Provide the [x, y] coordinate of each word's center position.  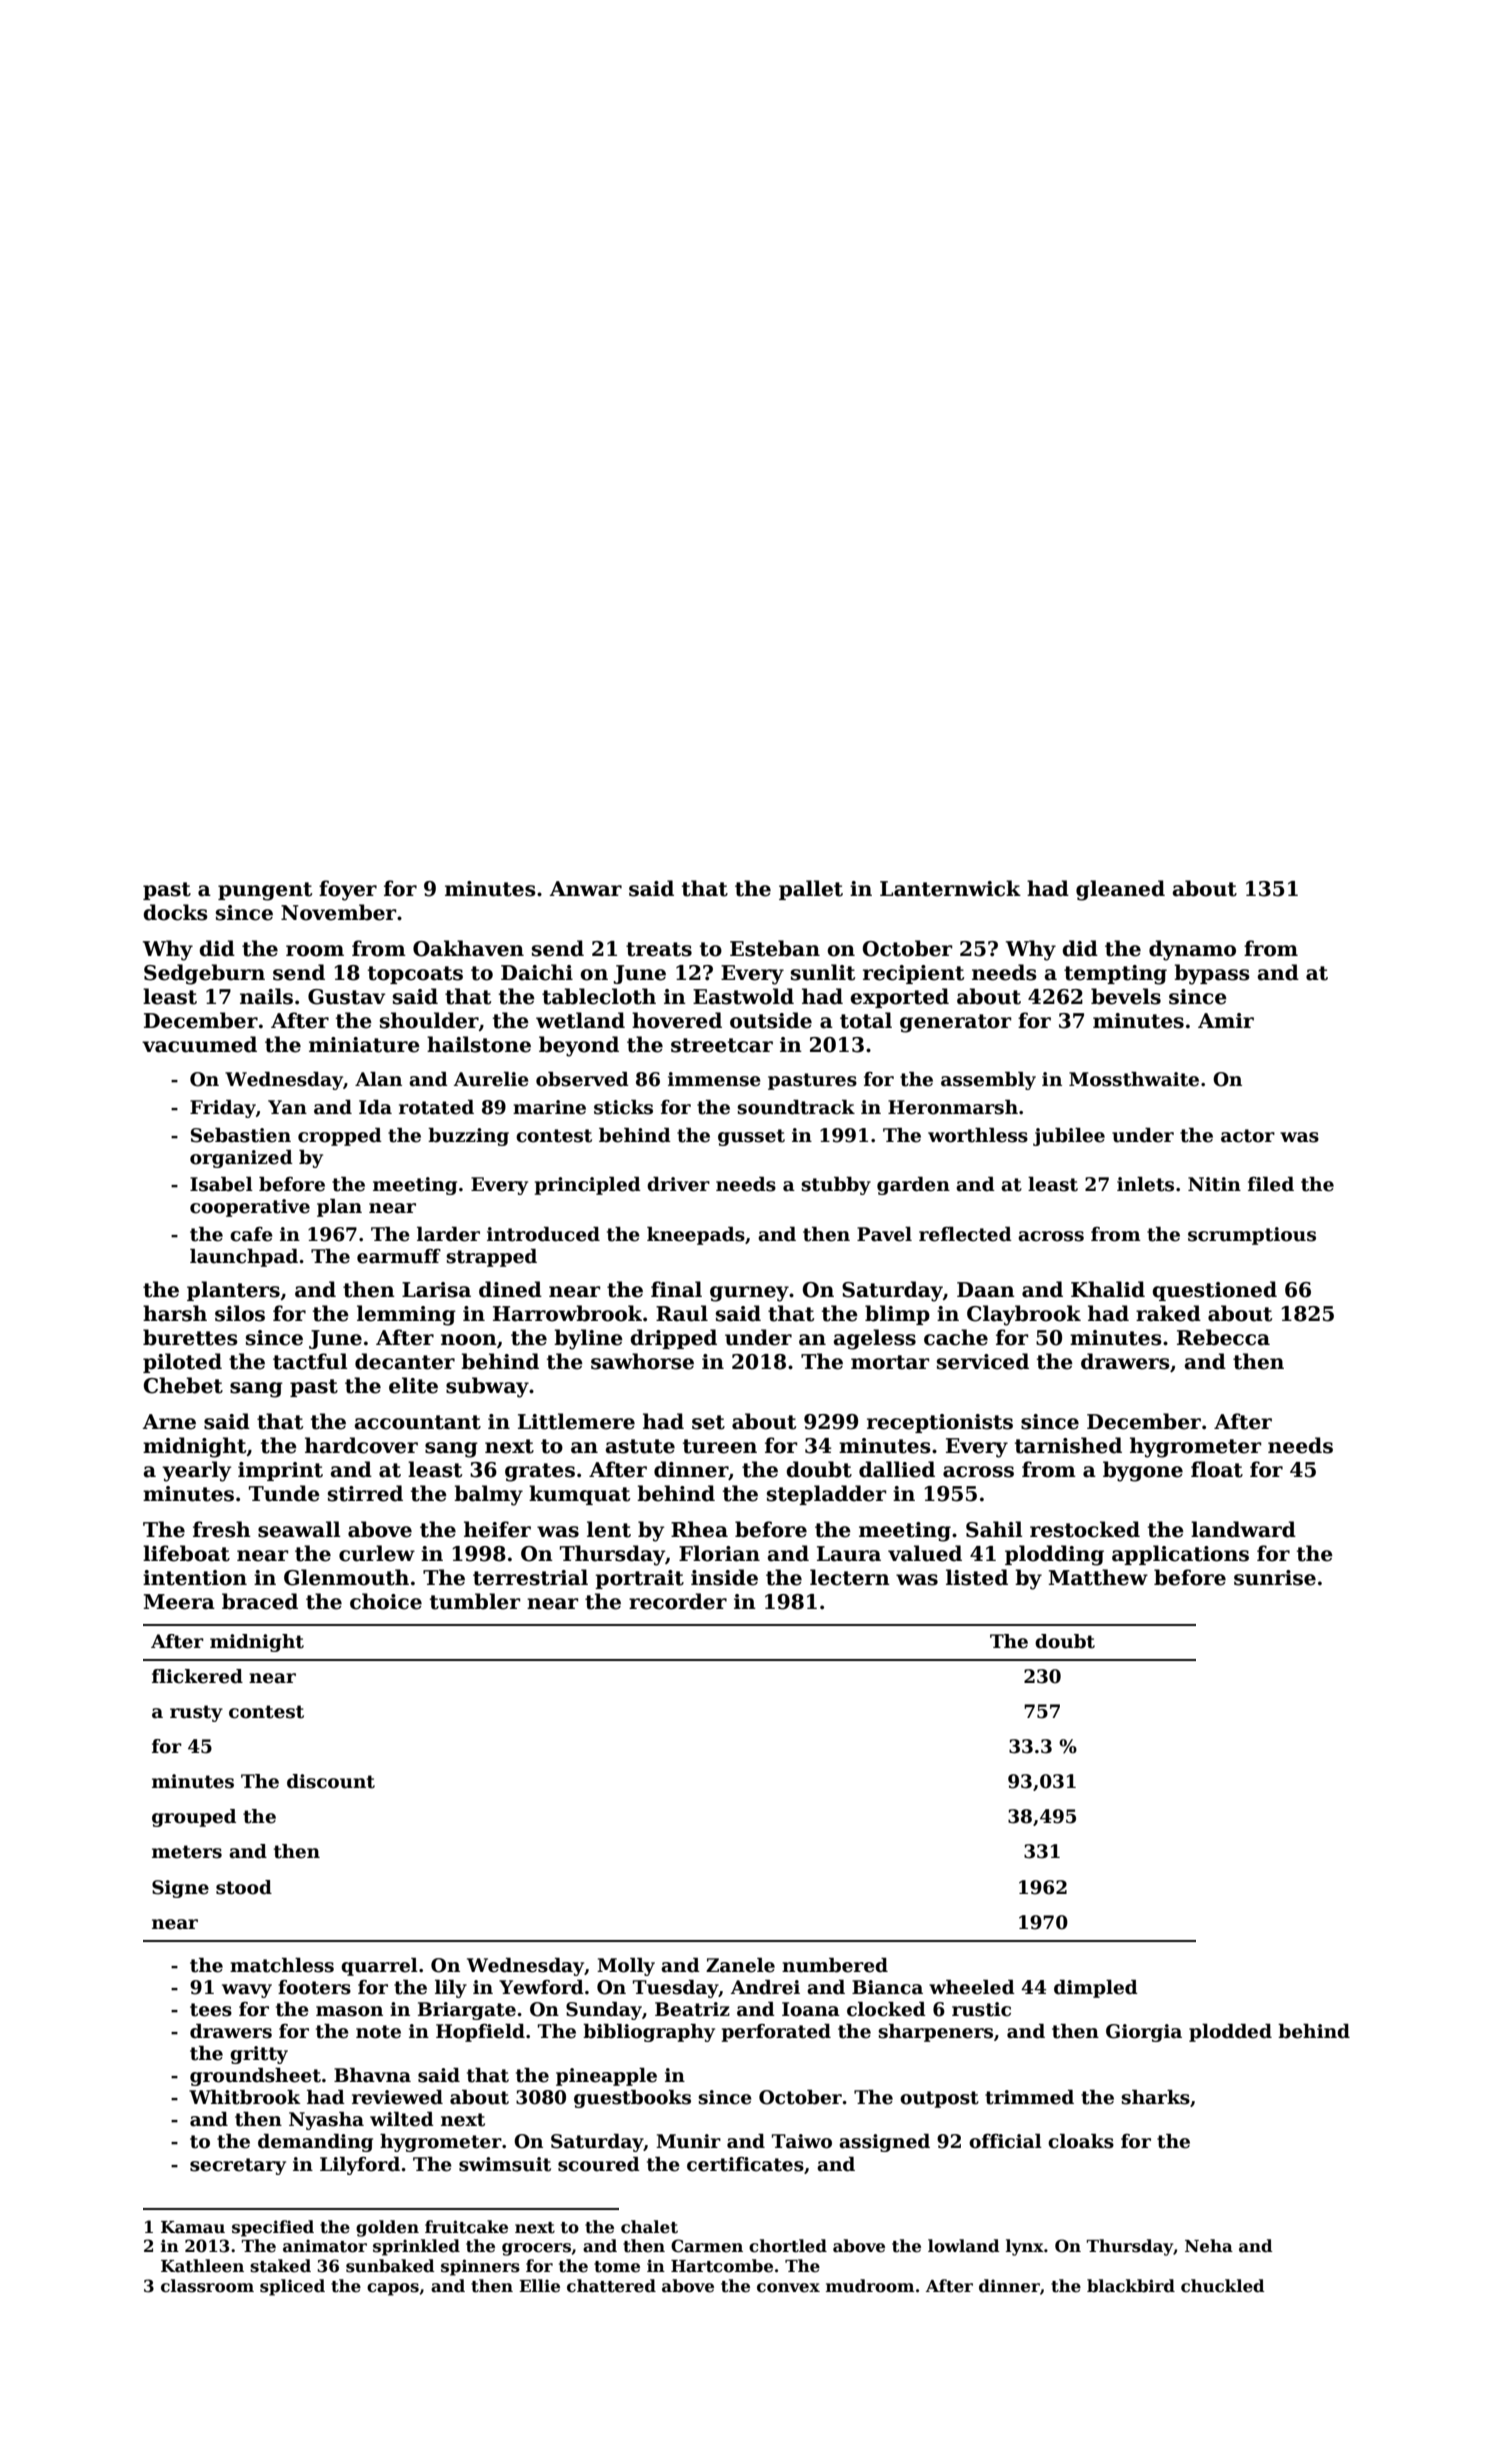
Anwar [585, 889]
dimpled [1096, 1989]
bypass [1212, 974]
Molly [626, 1967]
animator [325, 2246]
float [1217, 1469]
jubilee [1069, 1137]
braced [260, 1601]
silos [240, 1313]
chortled [788, 2246]
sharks [1155, 2097]
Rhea [699, 1529]
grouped [194, 1818]
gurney [749, 1294]
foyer [348, 890]
